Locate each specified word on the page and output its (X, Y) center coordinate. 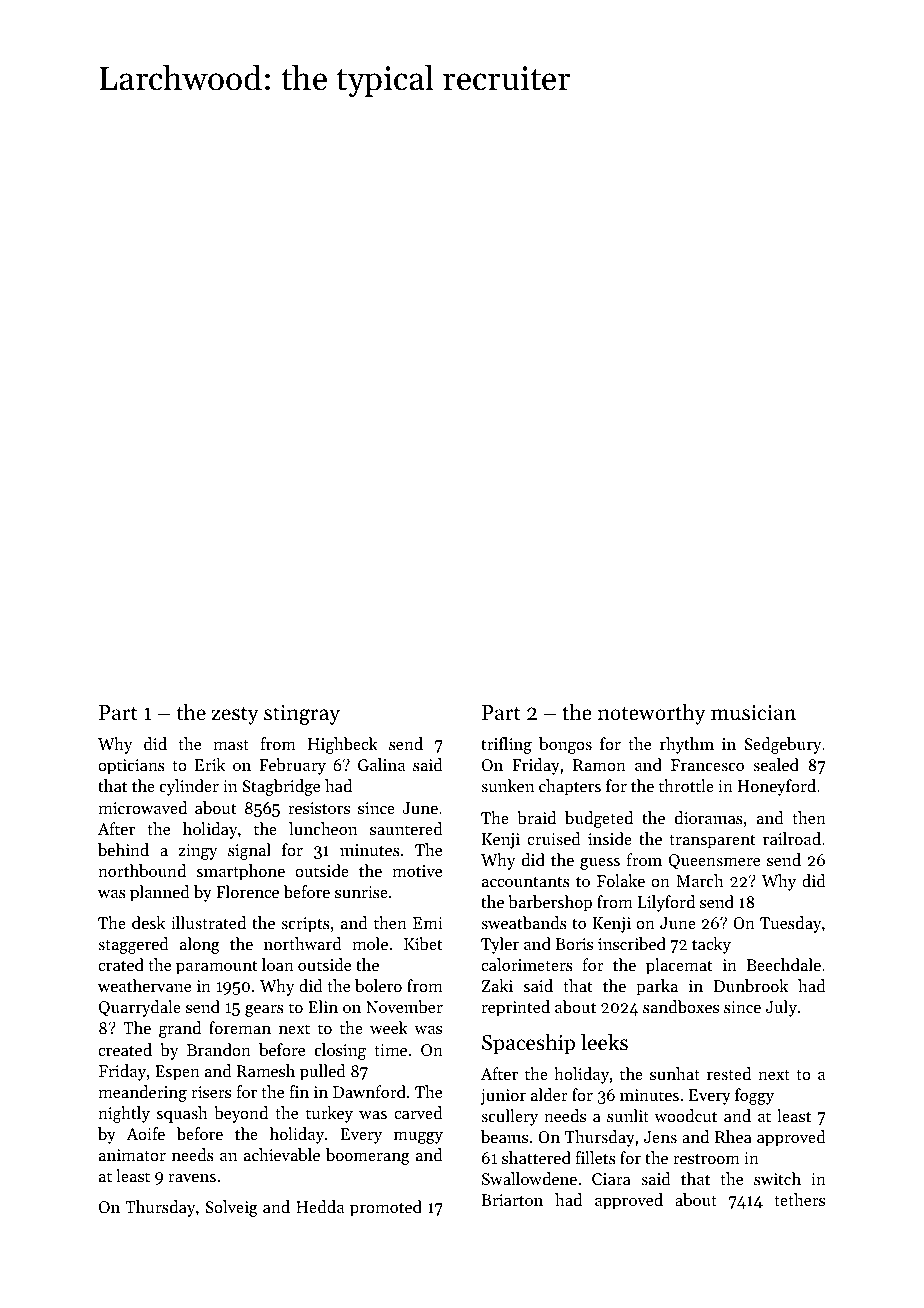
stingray (302, 715)
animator (132, 1155)
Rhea (733, 1136)
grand (180, 1029)
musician (753, 713)
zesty (235, 716)
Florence (247, 891)
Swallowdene (529, 1178)
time (390, 1050)
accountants (526, 881)
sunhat (675, 1073)
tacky (711, 945)
